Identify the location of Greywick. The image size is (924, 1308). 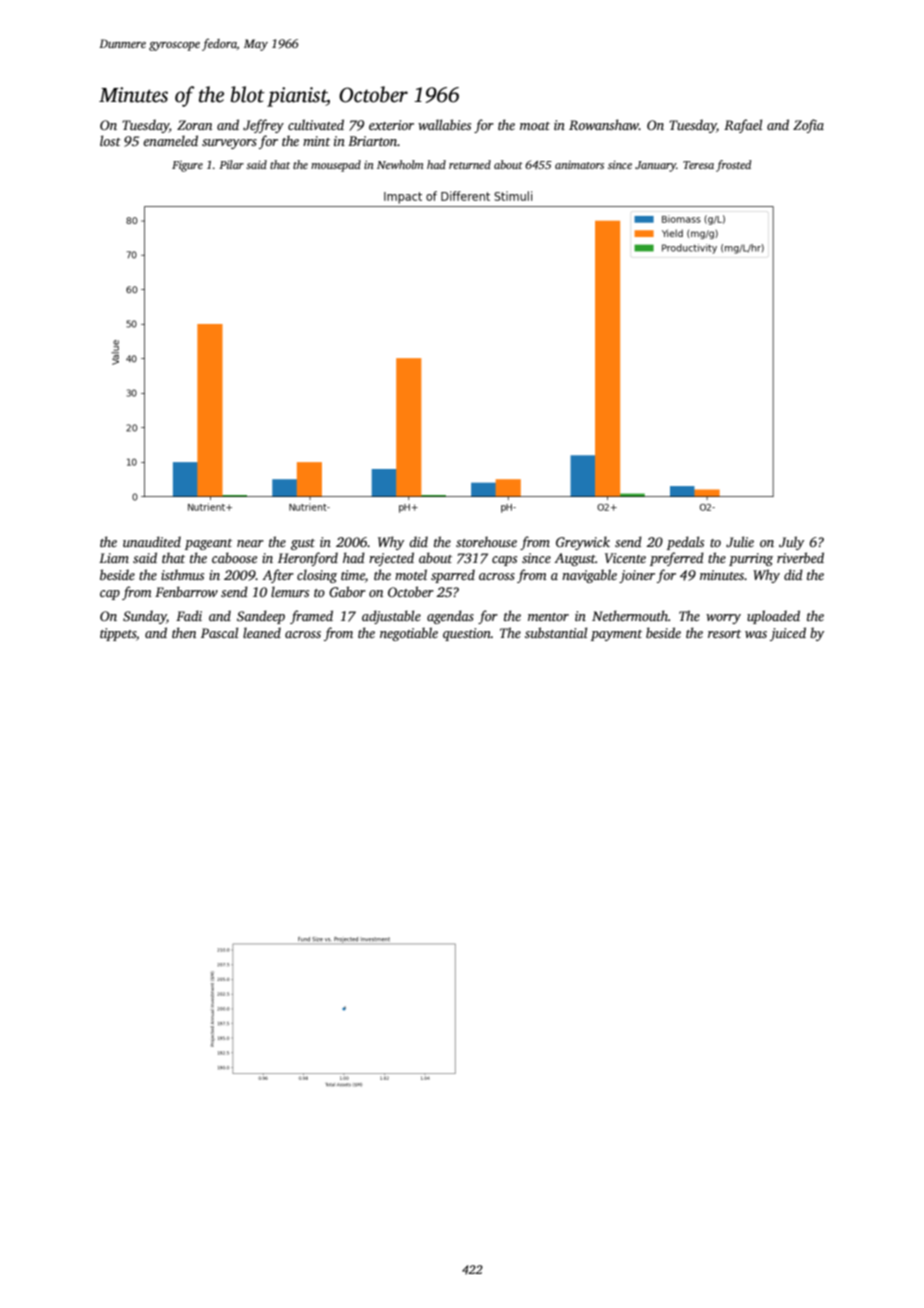
(583, 543).
